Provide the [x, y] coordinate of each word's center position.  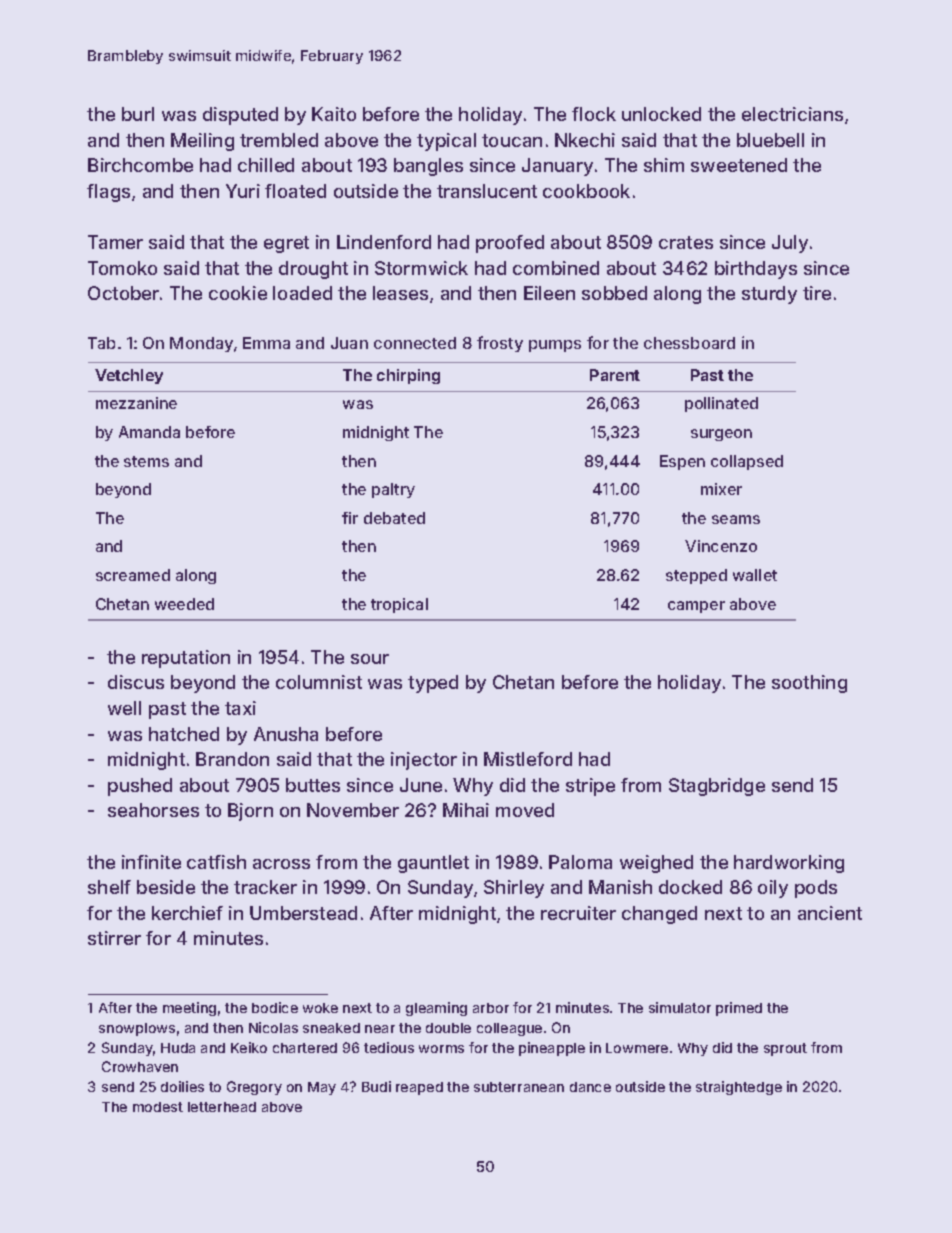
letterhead [222, 1107]
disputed [240, 116]
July [790, 244]
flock [594, 114]
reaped [419, 1088]
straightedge [739, 1088]
